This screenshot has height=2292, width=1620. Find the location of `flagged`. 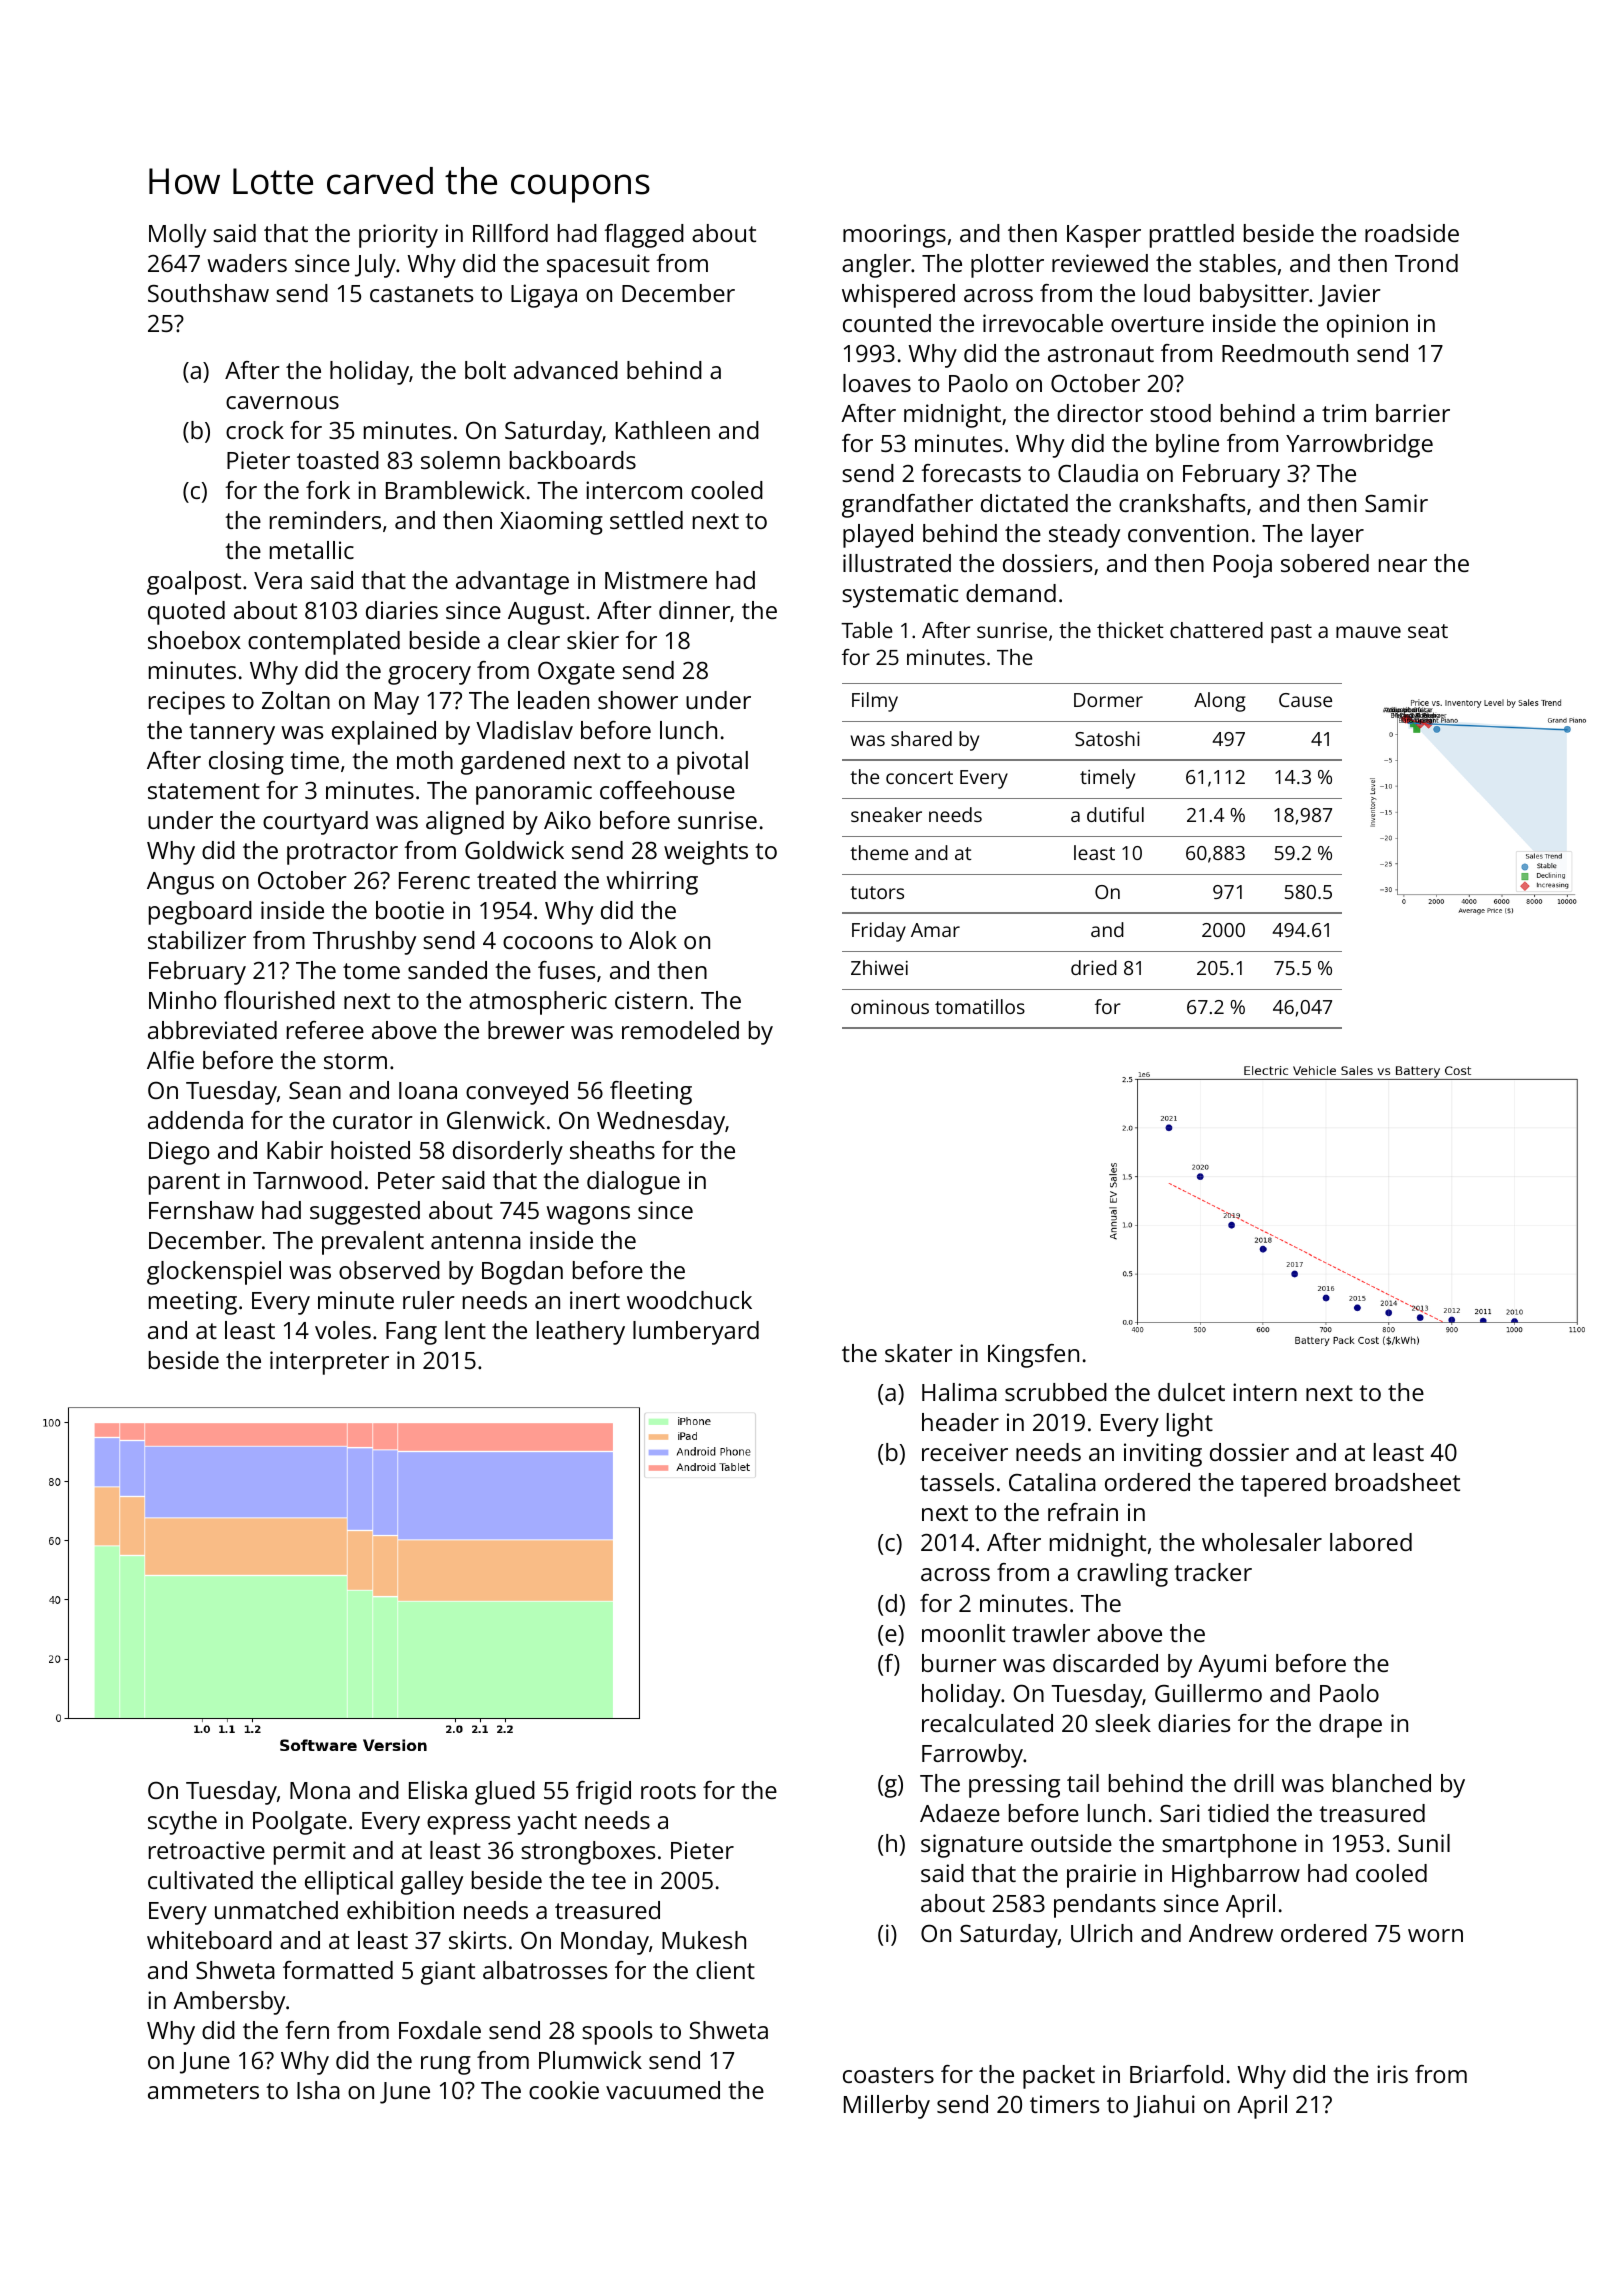

flagged is located at coordinates (644, 236).
